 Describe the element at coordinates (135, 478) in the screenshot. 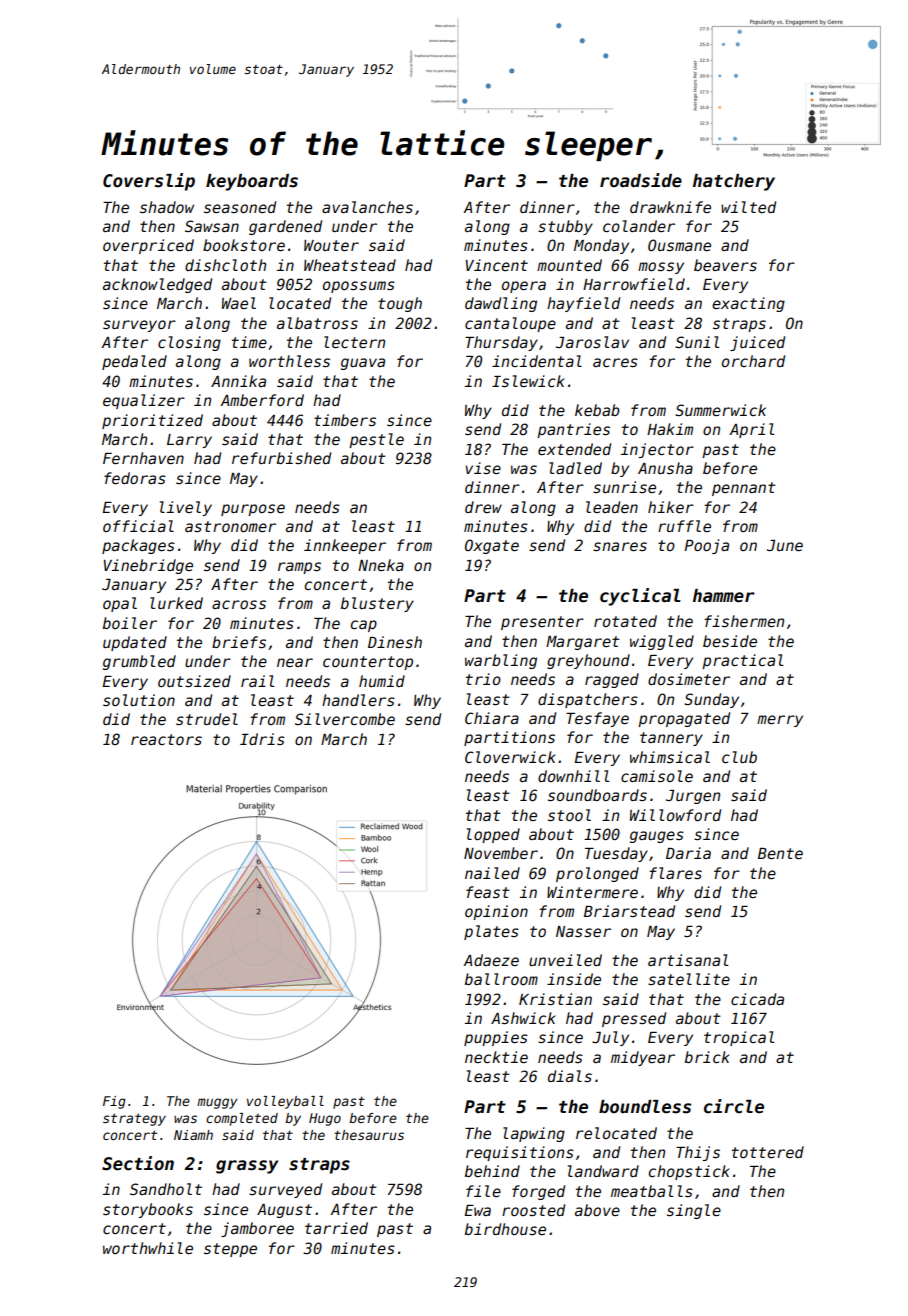

I see `fedoras` at that location.
